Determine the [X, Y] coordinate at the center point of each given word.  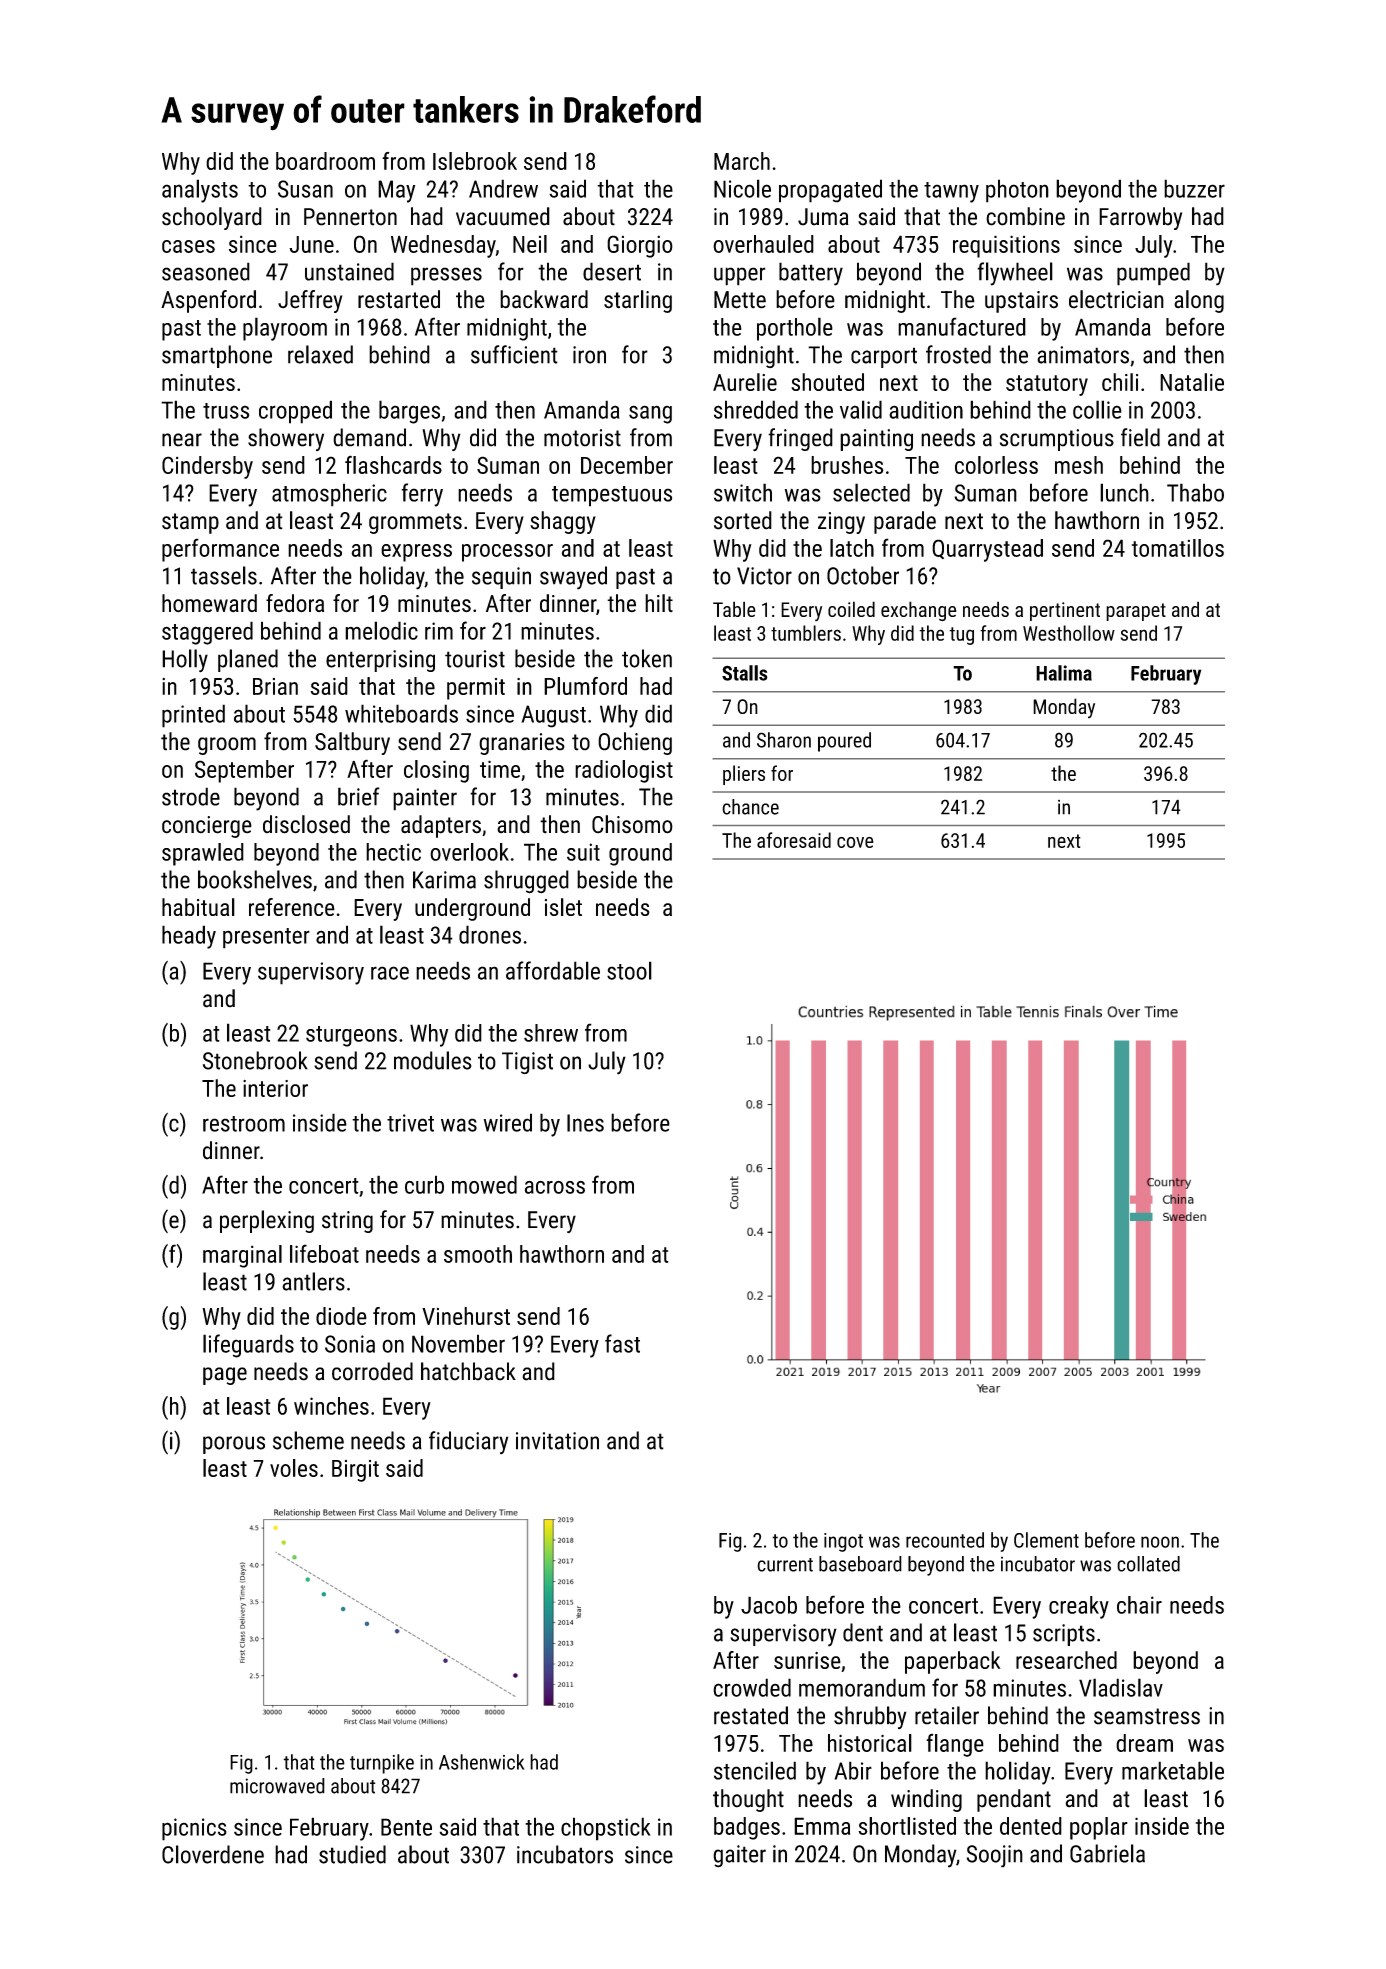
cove [855, 842]
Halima [1064, 673]
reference [292, 907]
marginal [242, 1256]
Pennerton [350, 217]
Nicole [742, 188]
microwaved [277, 1786]
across [555, 1187]
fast [622, 1343]
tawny [951, 192]
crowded [752, 1687]
